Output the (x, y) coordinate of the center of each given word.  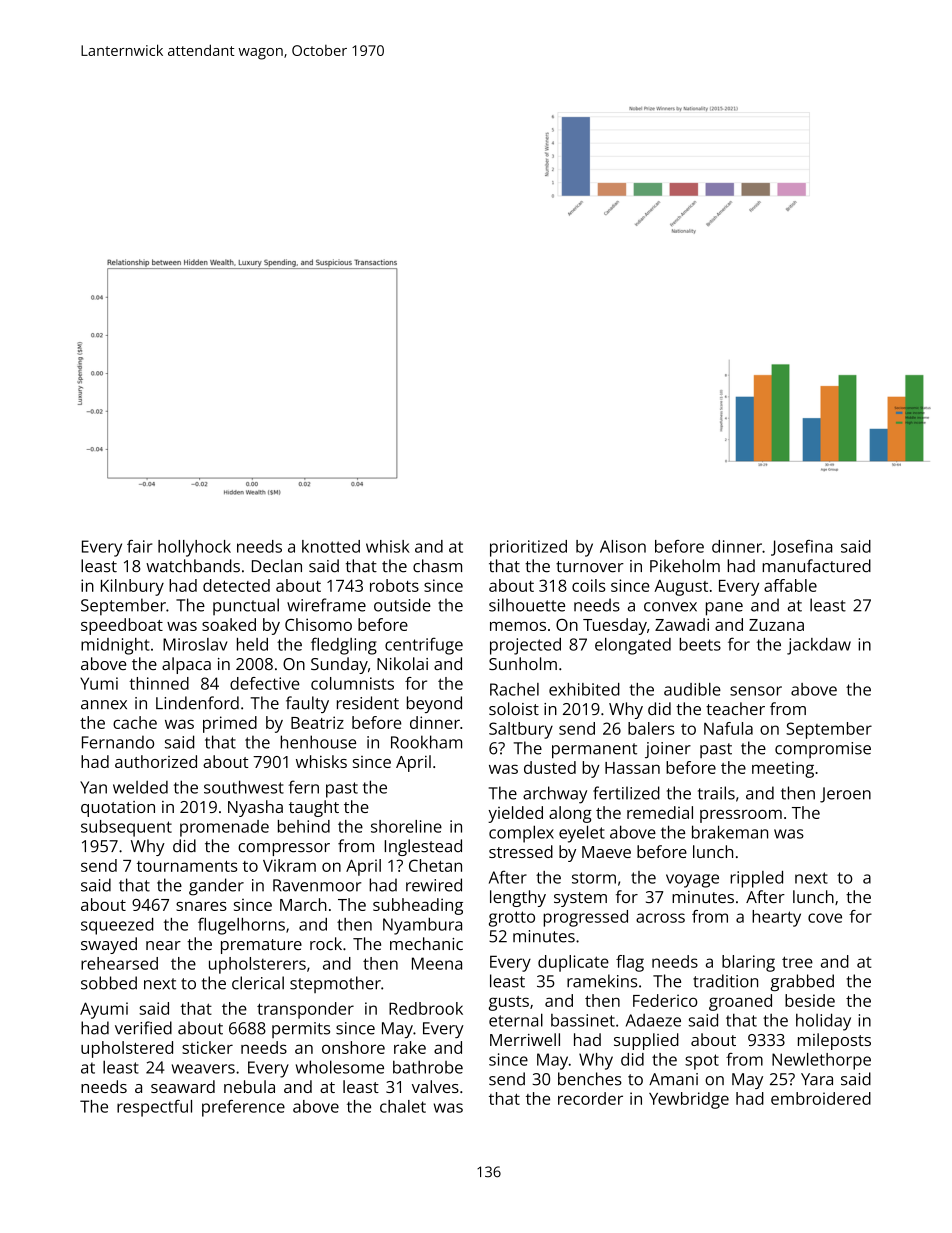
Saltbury (521, 730)
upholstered (127, 1049)
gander (216, 887)
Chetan (435, 865)
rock (326, 943)
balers (651, 728)
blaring (748, 963)
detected (236, 585)
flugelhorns (241, 926)
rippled (756, 879)
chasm (437, 566)
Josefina (801, 548)
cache (135, 722)
